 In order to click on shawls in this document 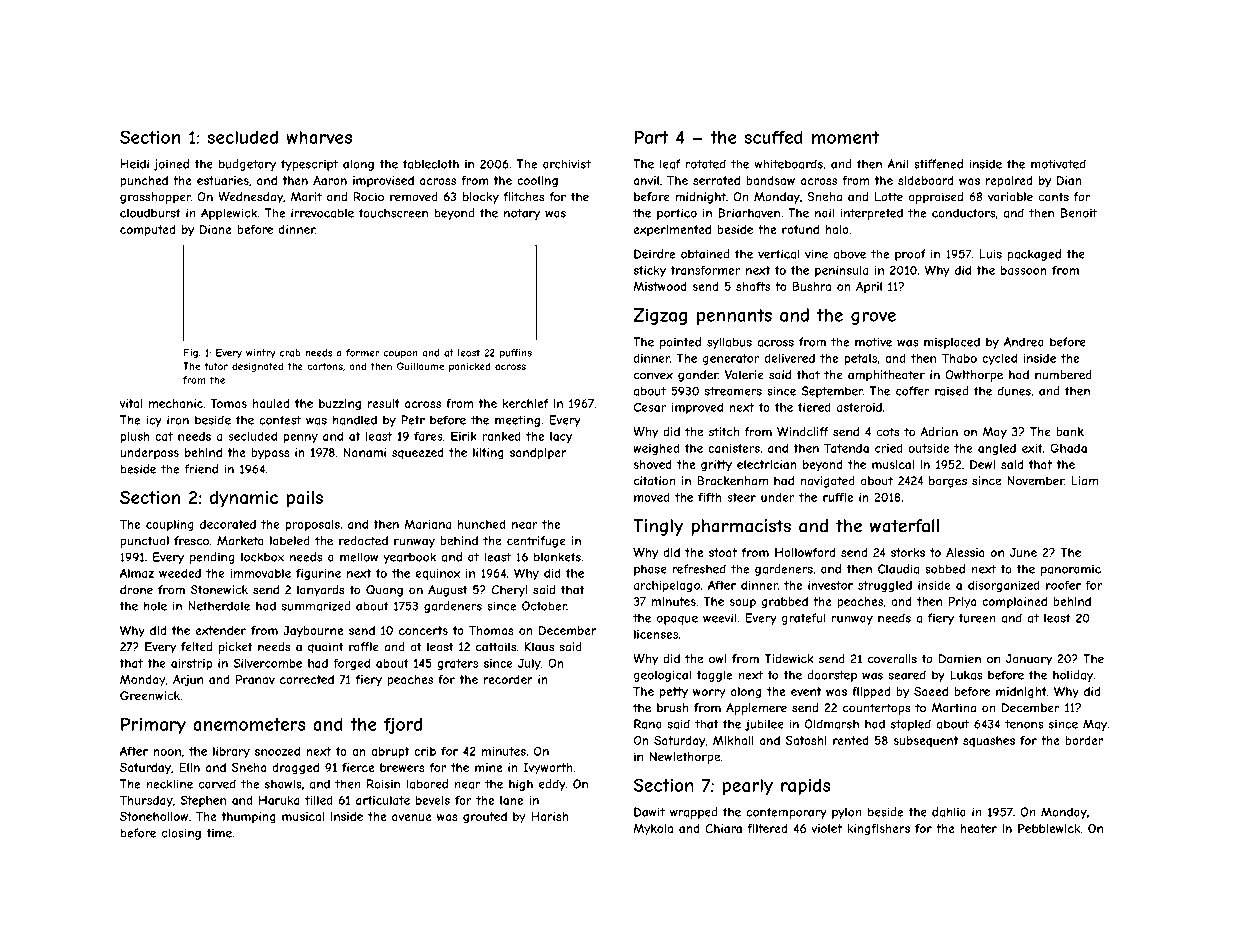, I will do `click(283, 784)`.
